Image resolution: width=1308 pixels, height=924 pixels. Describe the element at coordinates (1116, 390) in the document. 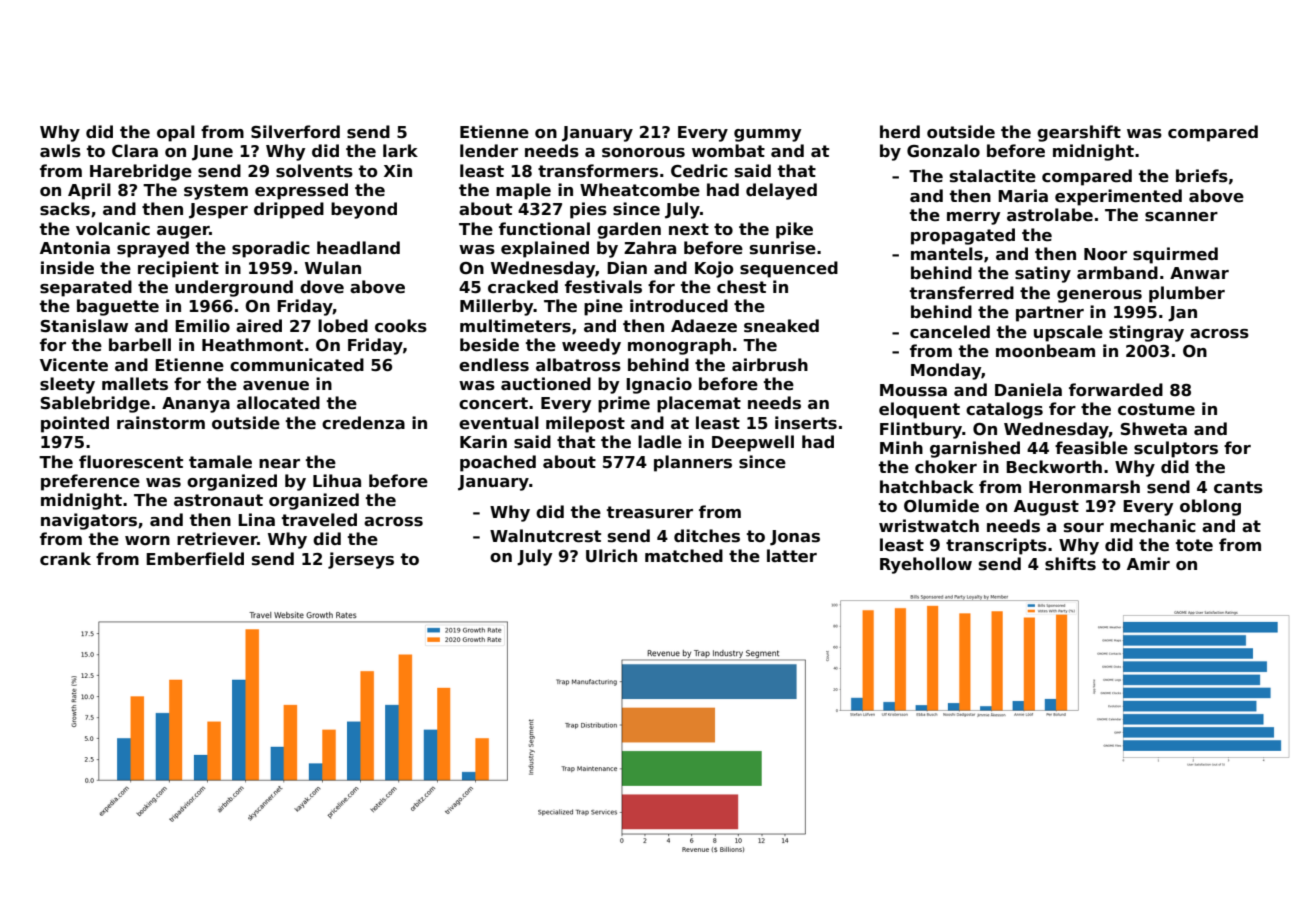

I see `forwarded` at that location.
